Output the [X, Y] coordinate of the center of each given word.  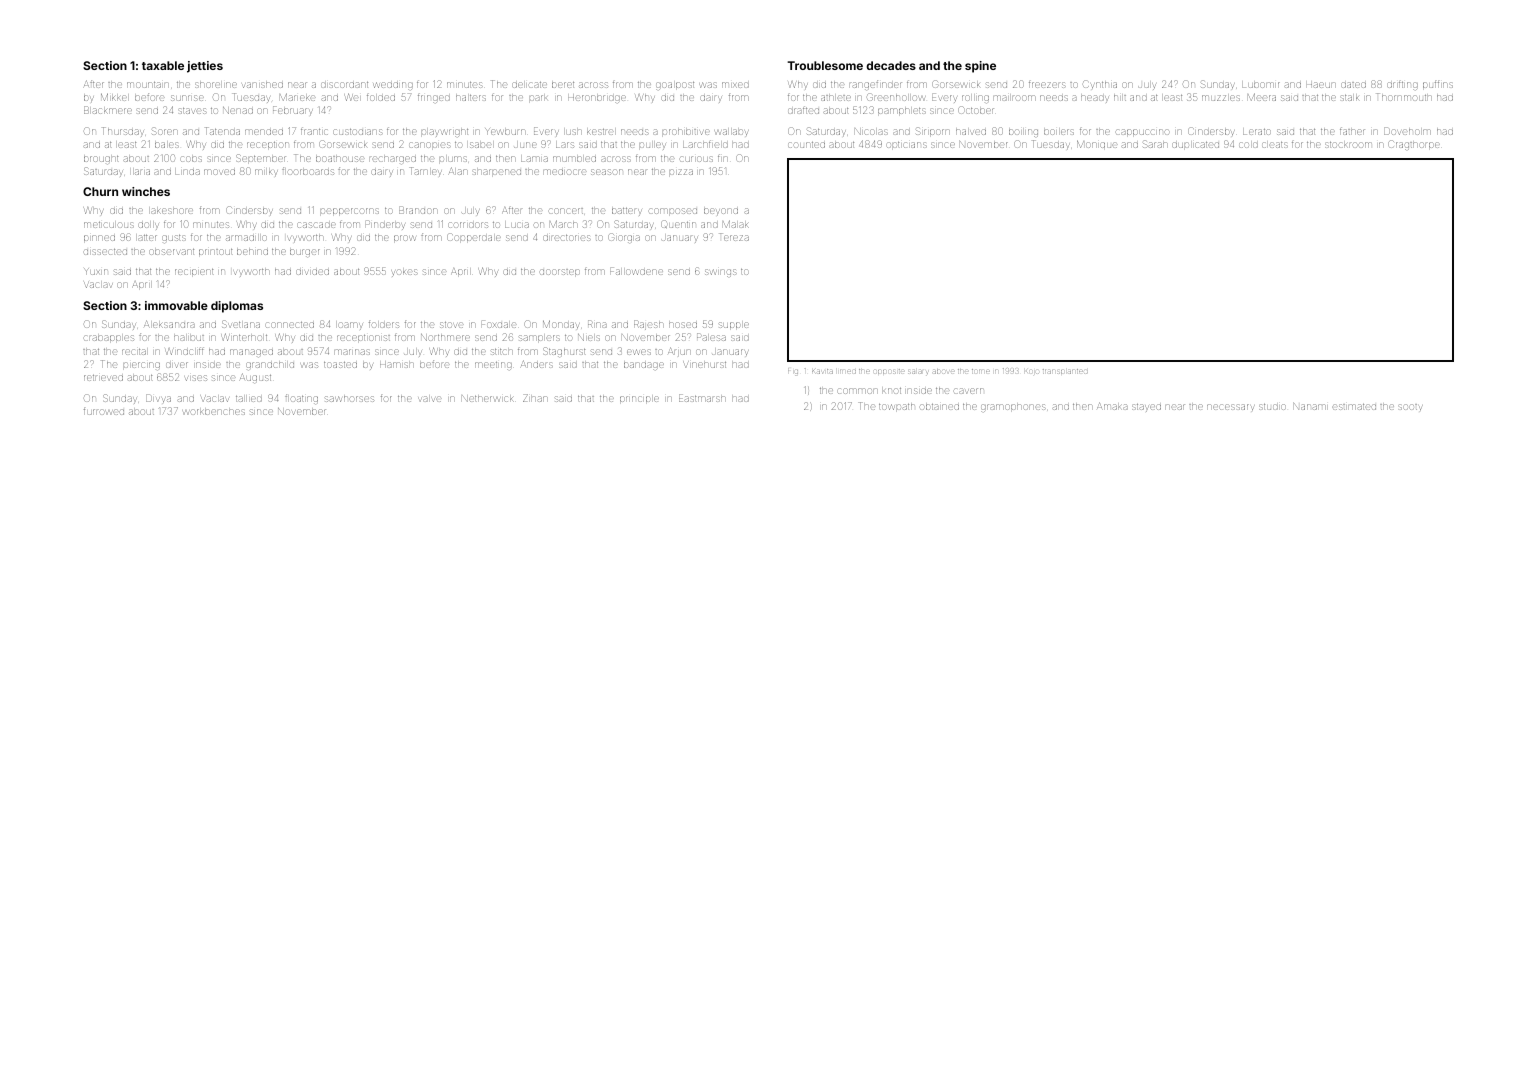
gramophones [1013, 408]
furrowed [104, 412]
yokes [404, 273]
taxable [163, 65]
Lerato [1257, 132]
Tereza [734, 237]
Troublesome [825, 65]
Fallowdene [636, 272]
